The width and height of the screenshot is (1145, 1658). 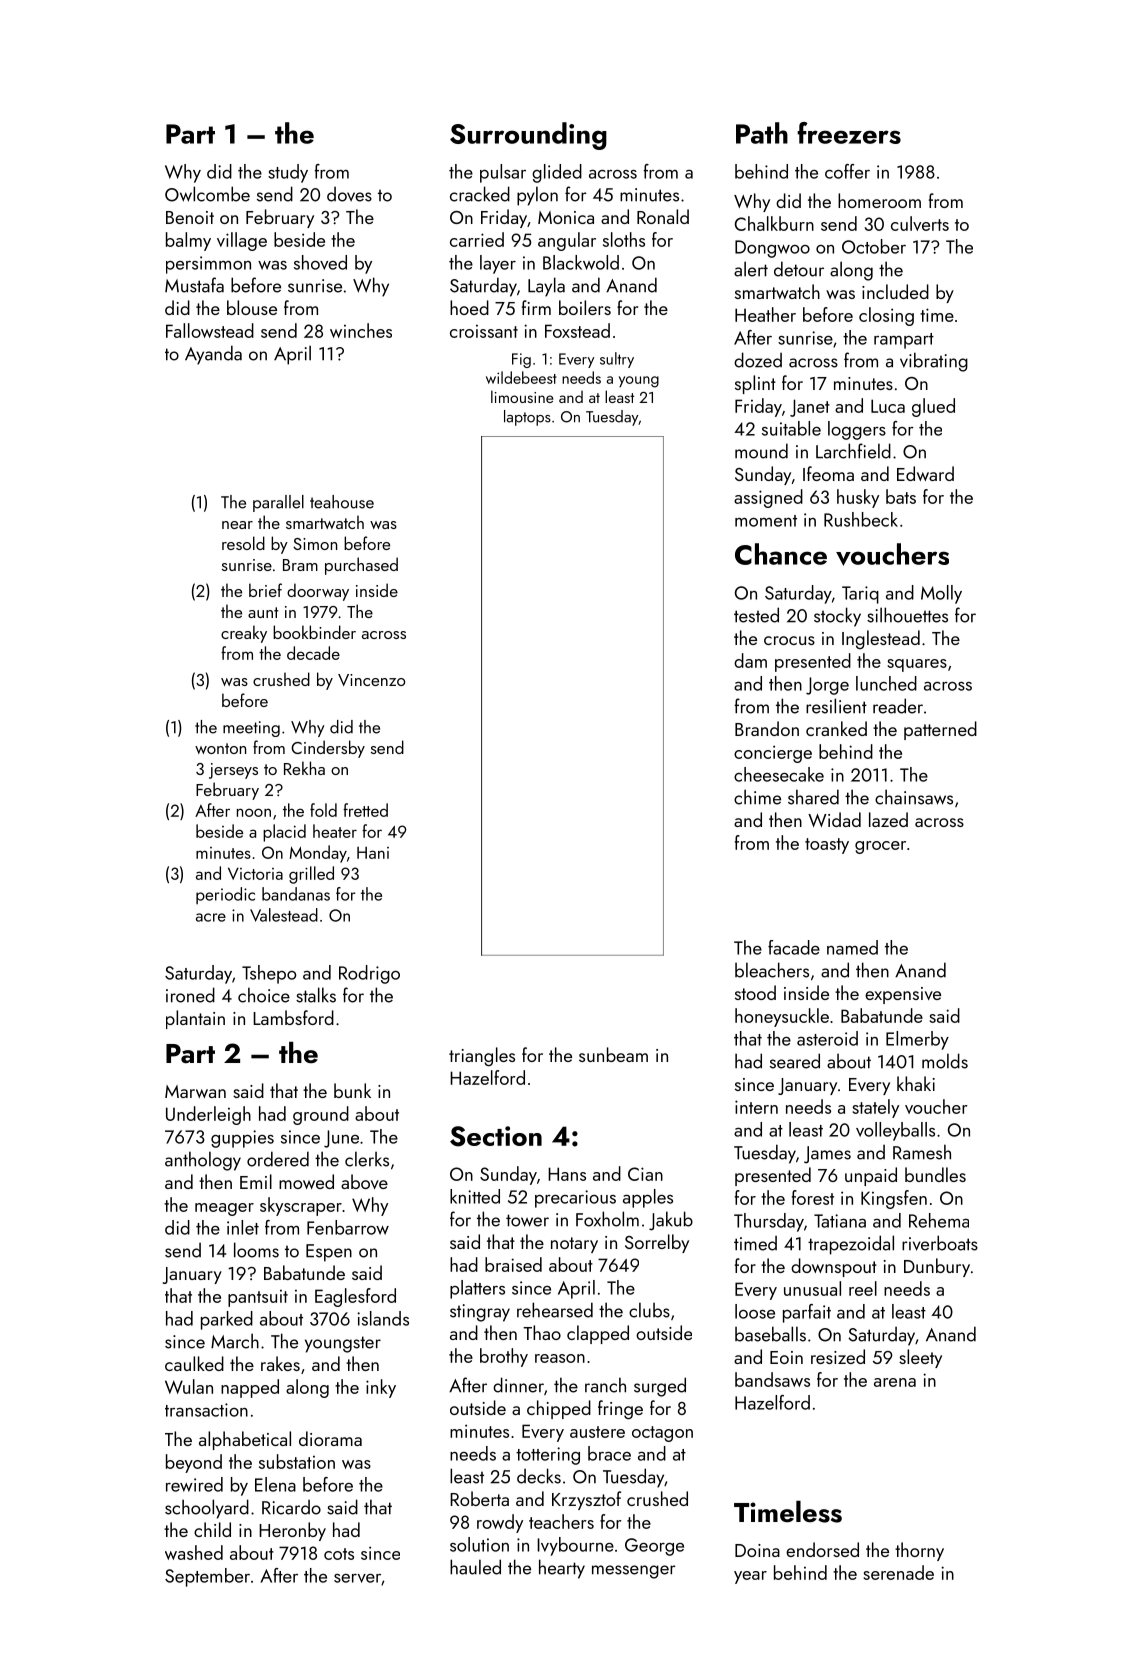 What do you see at coordinates (581, 262) in the screenshot?
I see `Blackwold` at bounding box center [581, 262].
